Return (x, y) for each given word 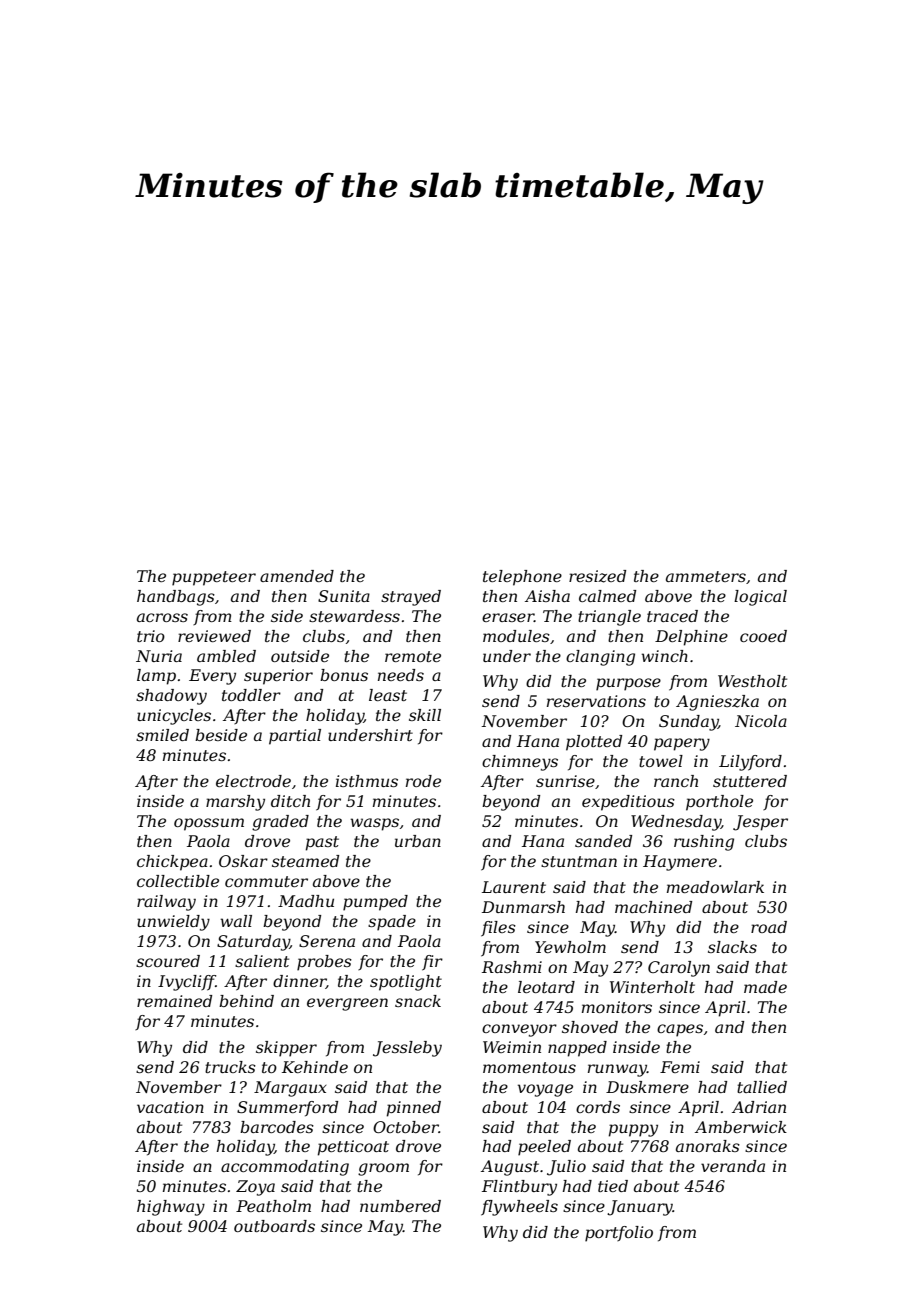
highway (171, 1208)
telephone (522, 578)
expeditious (628, 803)
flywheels (519, 1208)
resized (597, 576)
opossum (209, 824)
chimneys (520, 763)
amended (297, 576)
